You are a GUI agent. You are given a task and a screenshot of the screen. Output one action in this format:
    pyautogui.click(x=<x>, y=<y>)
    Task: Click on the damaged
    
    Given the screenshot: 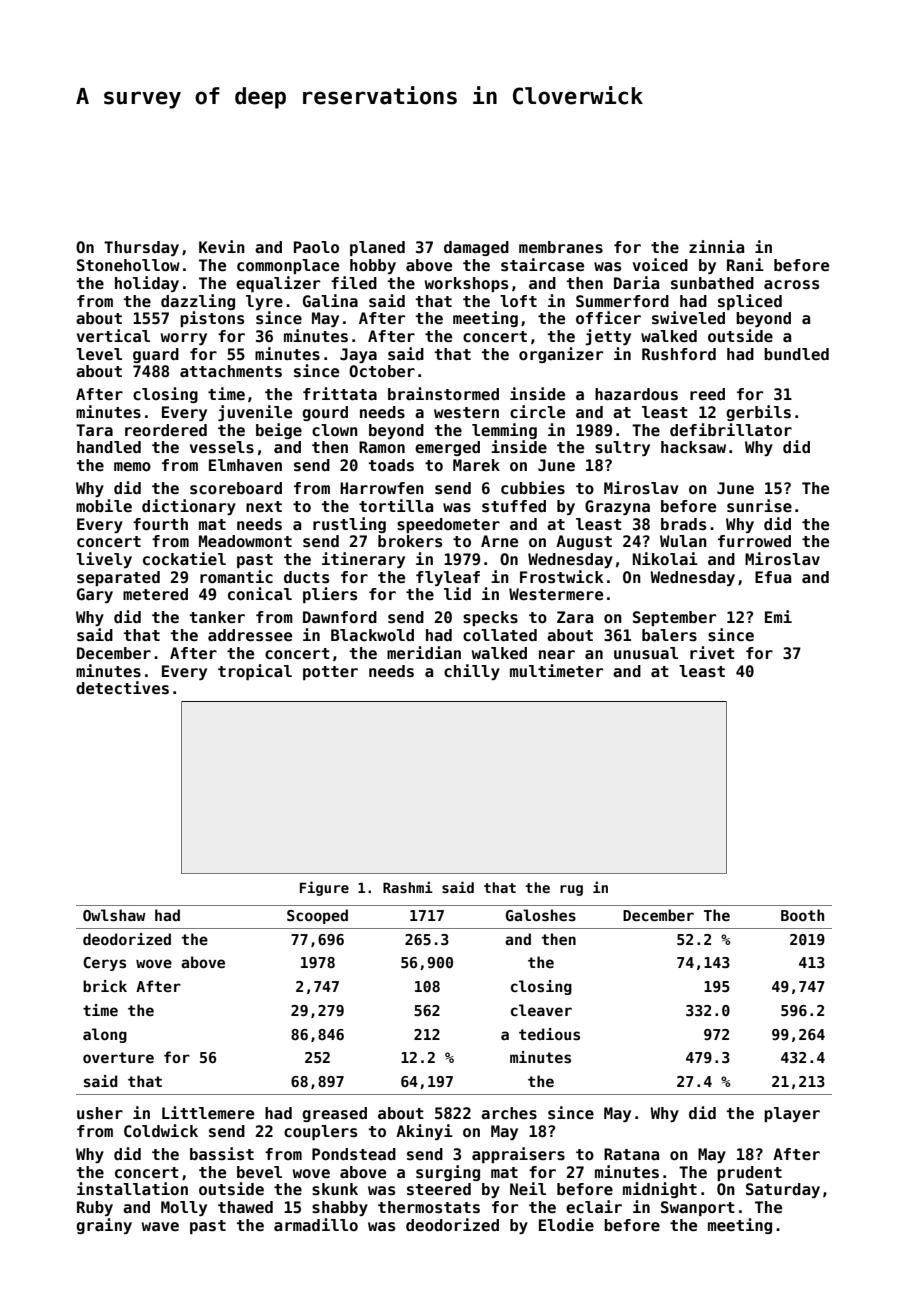 What is the action you would take?
    pyautogui.click(x=476, y=248)
